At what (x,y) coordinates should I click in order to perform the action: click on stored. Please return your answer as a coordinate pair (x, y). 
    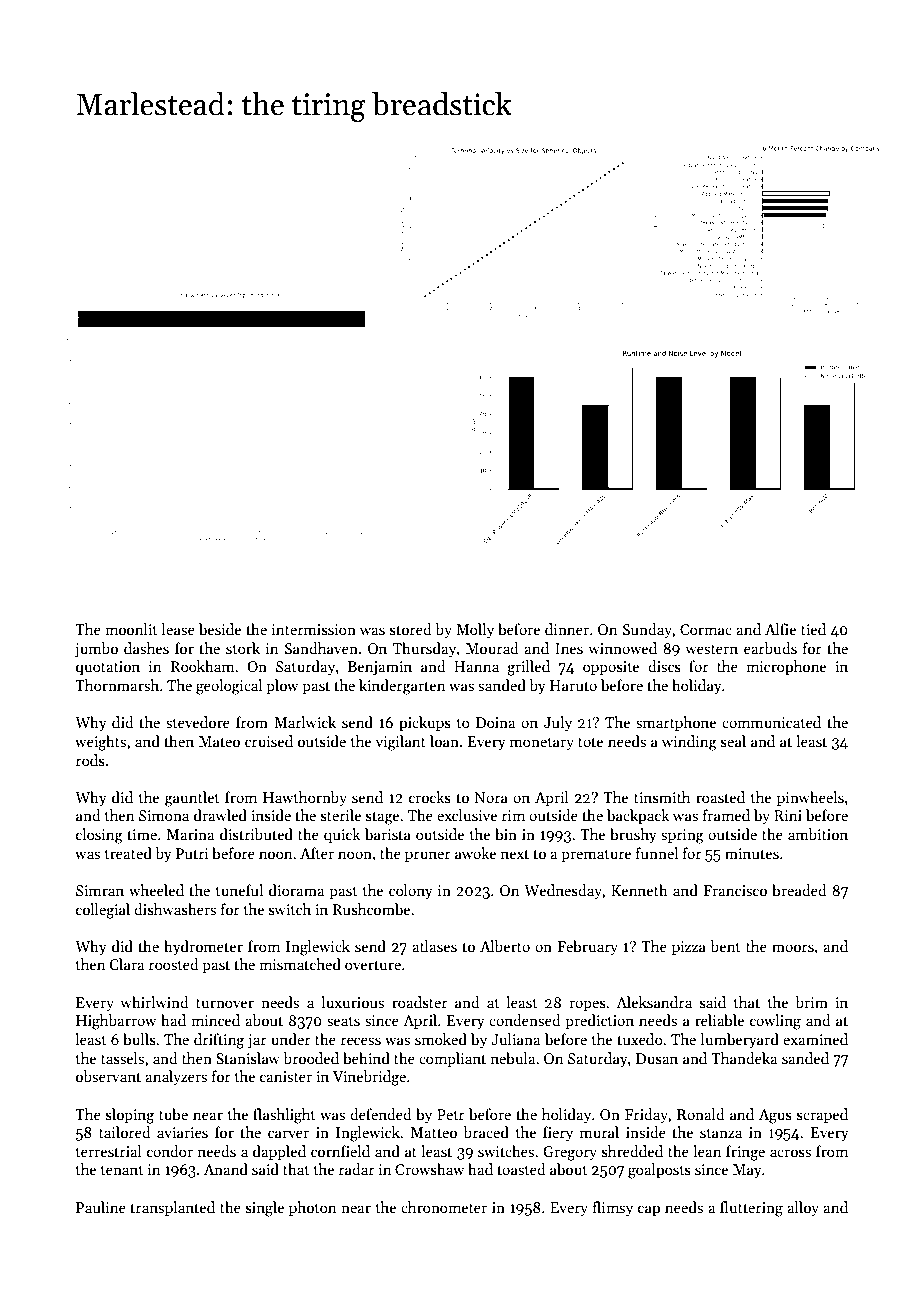
    Looking at the image, I should click on (411, 629).
